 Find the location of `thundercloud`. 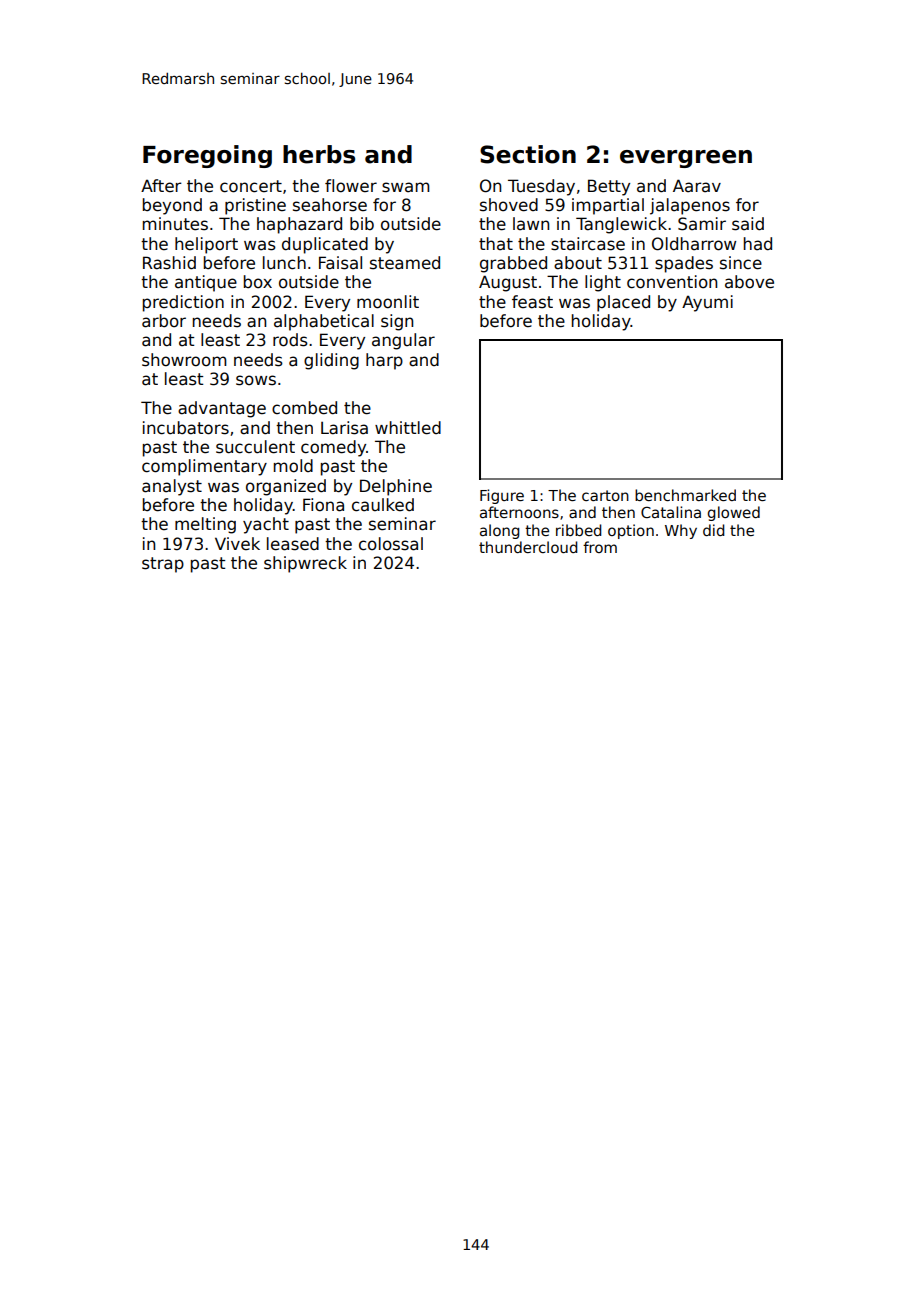

thundercloud is located at coordinates (528, 547).
